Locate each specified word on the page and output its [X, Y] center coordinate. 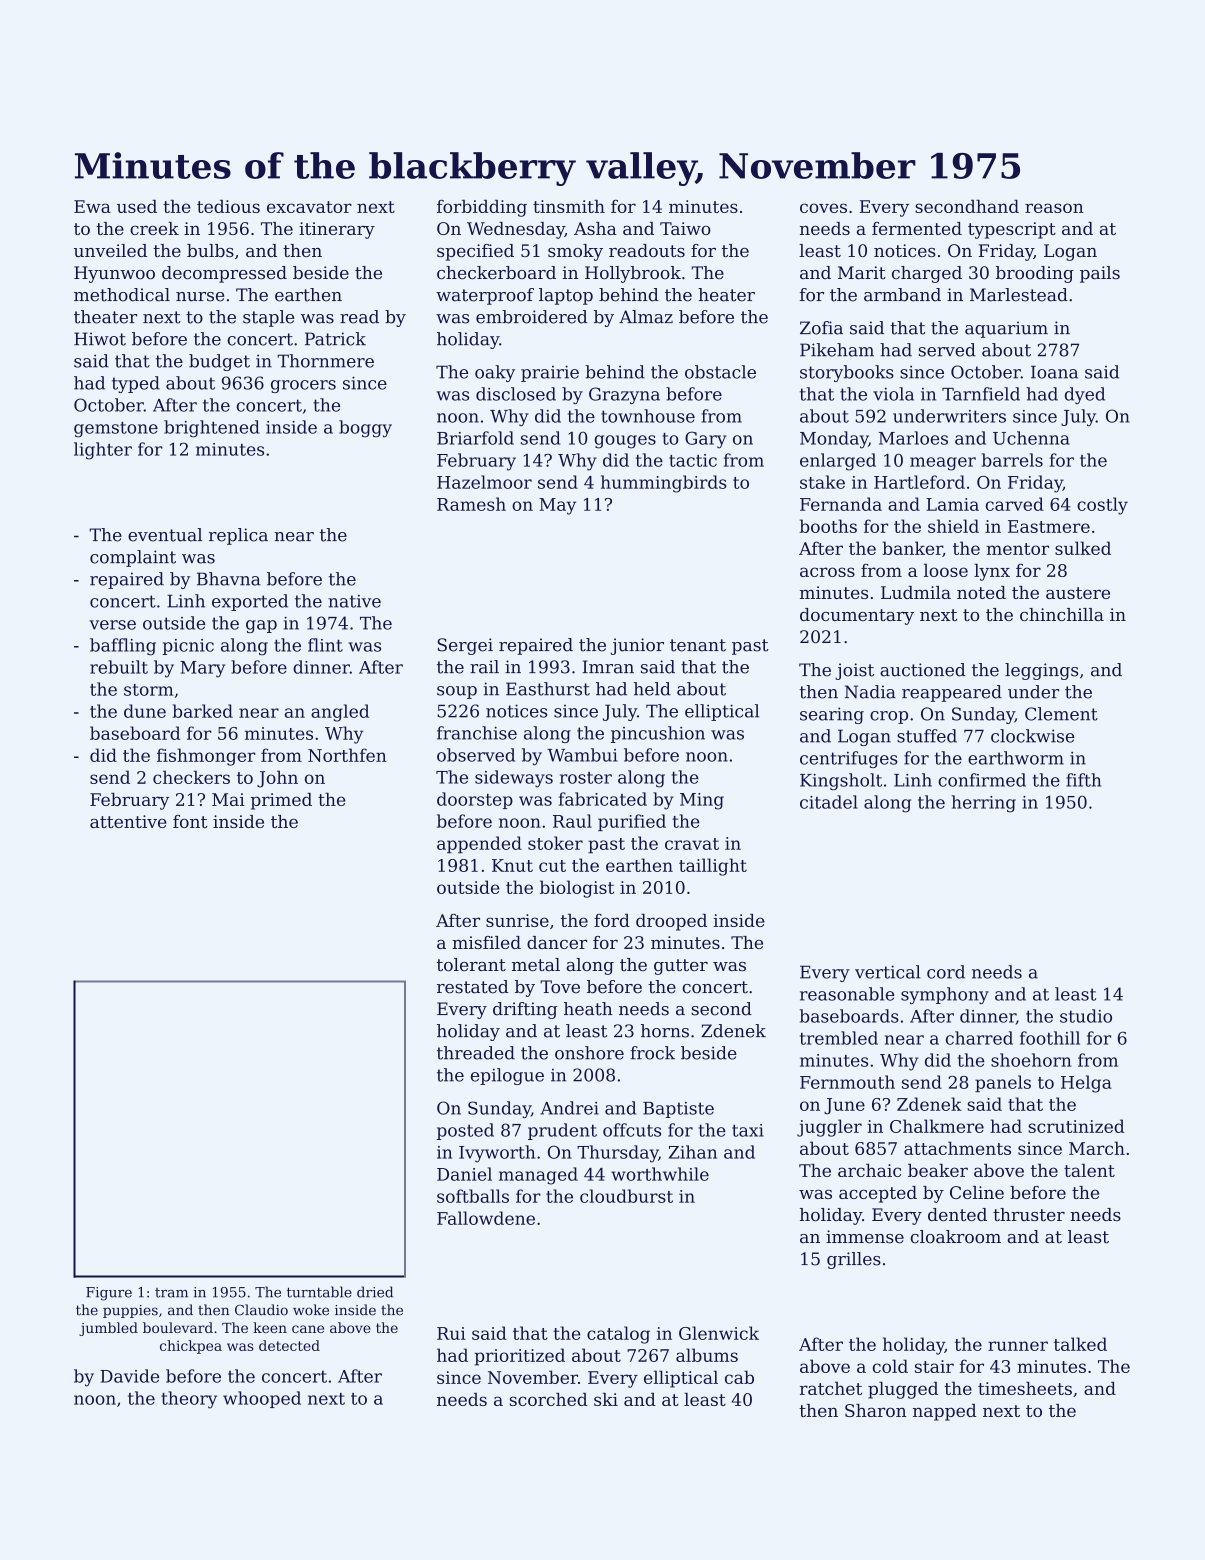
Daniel [464, 1174]
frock [652, 1053]
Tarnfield [981, 394]
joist [854, 671]
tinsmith [569, 206]
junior [637, 646]
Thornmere [325, 361]
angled [340, 713]
